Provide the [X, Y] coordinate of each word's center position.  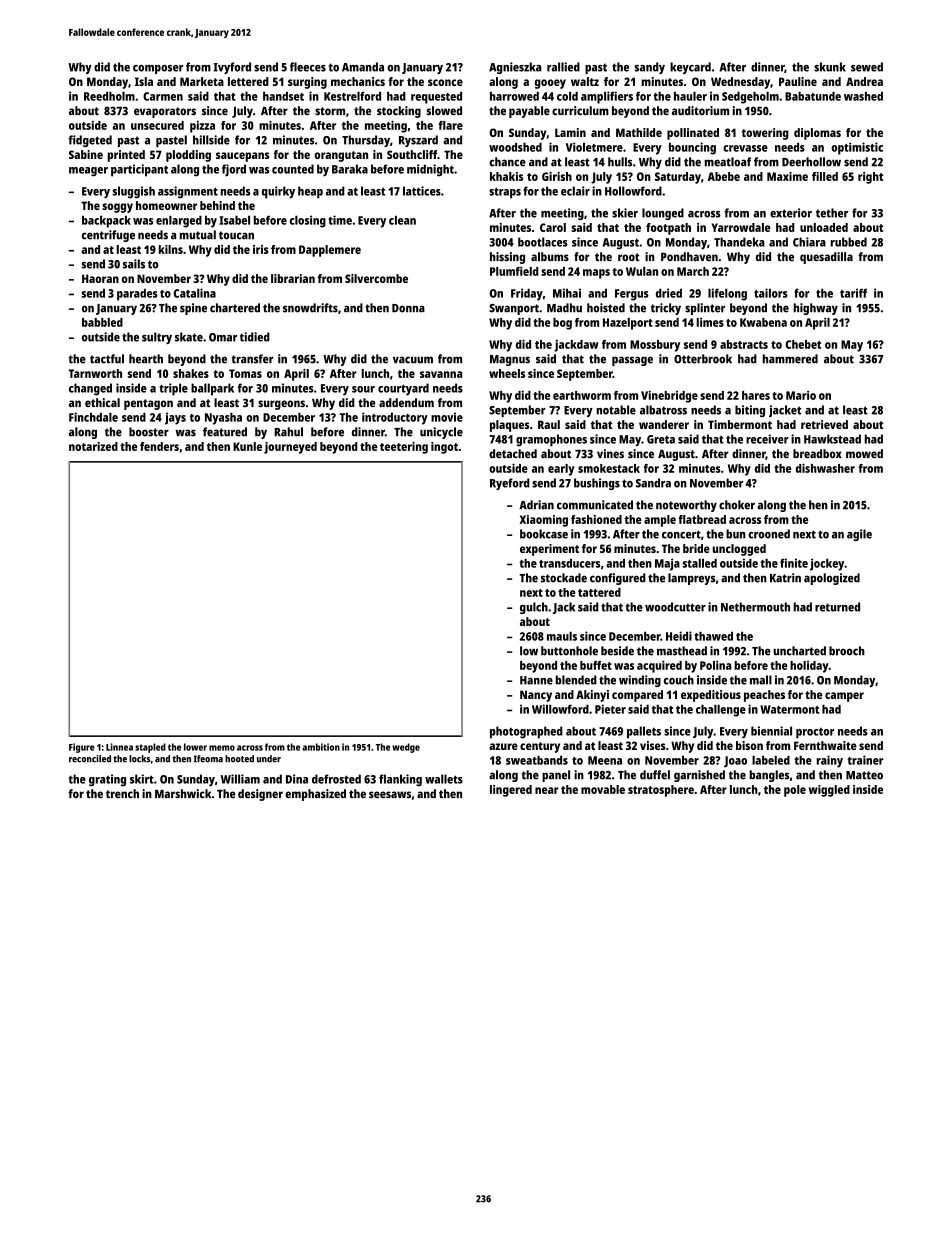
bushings [597, 484]
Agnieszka [515, 68]
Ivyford [232, 68]
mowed [864, 453]
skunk [830, 67]
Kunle [247, 446]
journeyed [290, 448]
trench [122, 793]
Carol [553, 227]
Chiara [809, 242]
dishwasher [825, 468]
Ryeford [510, 484]
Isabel [234, 220]
